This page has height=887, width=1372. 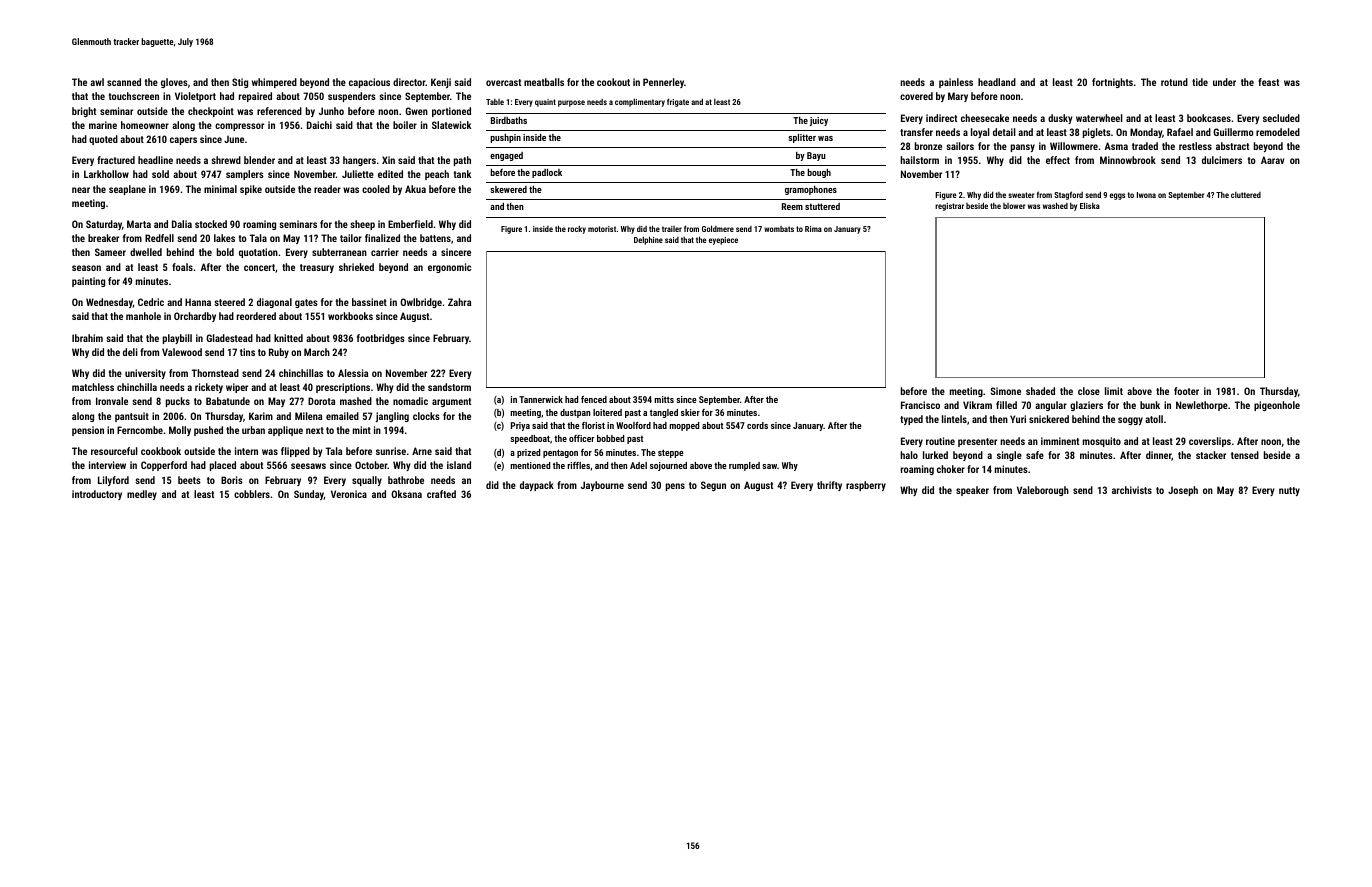 What do you see at coordinates (581, 438) in the page?
I see `officer` at bounding box center [581, 438].
